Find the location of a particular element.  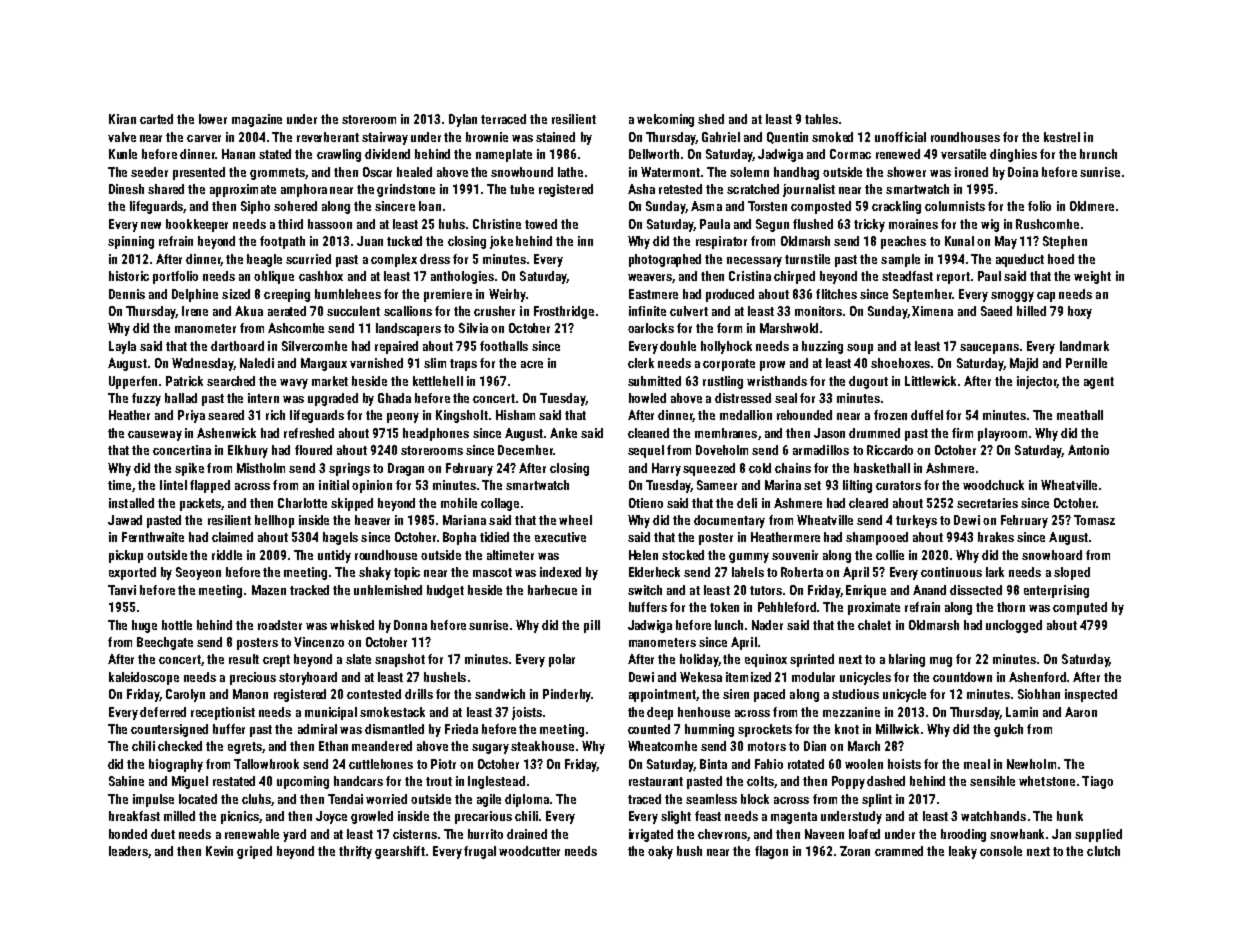

soup is located at coordinates (860, 349).
